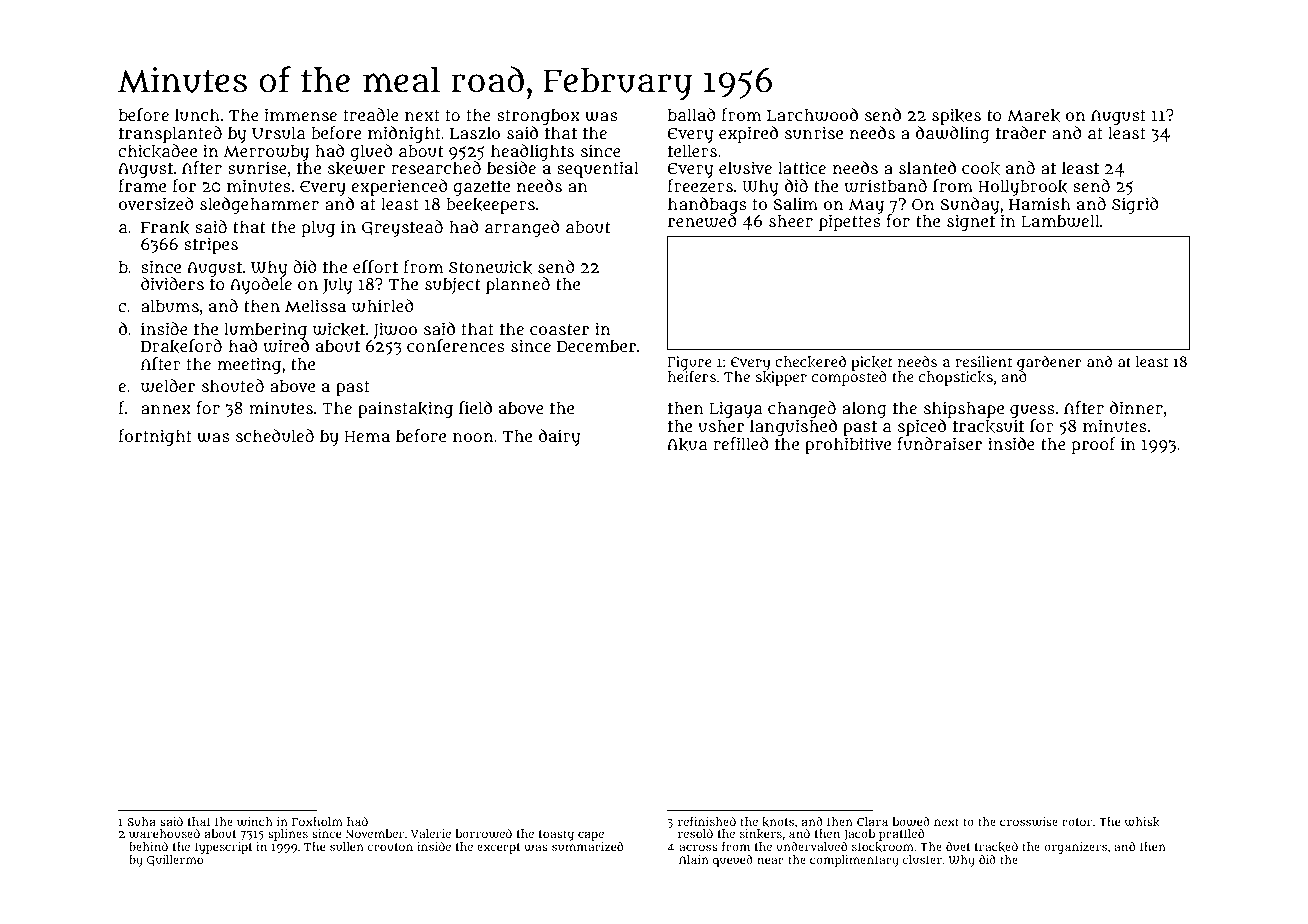  Describe the element at coordinates (367, 436) in the screenshot. I see `Hema` at that location.
